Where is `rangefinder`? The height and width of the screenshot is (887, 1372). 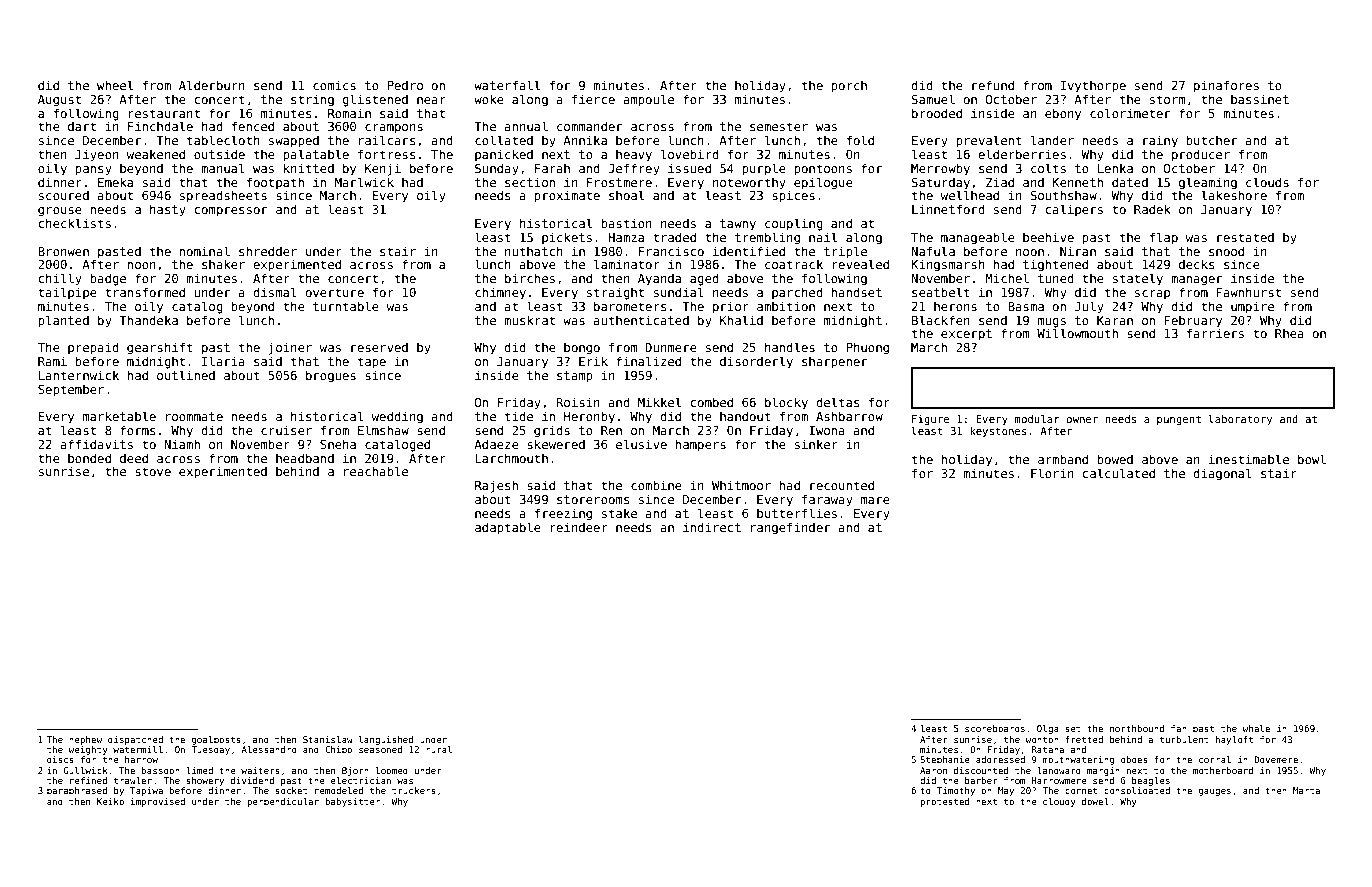
rangefinder is located at coordinates (790, 528).
